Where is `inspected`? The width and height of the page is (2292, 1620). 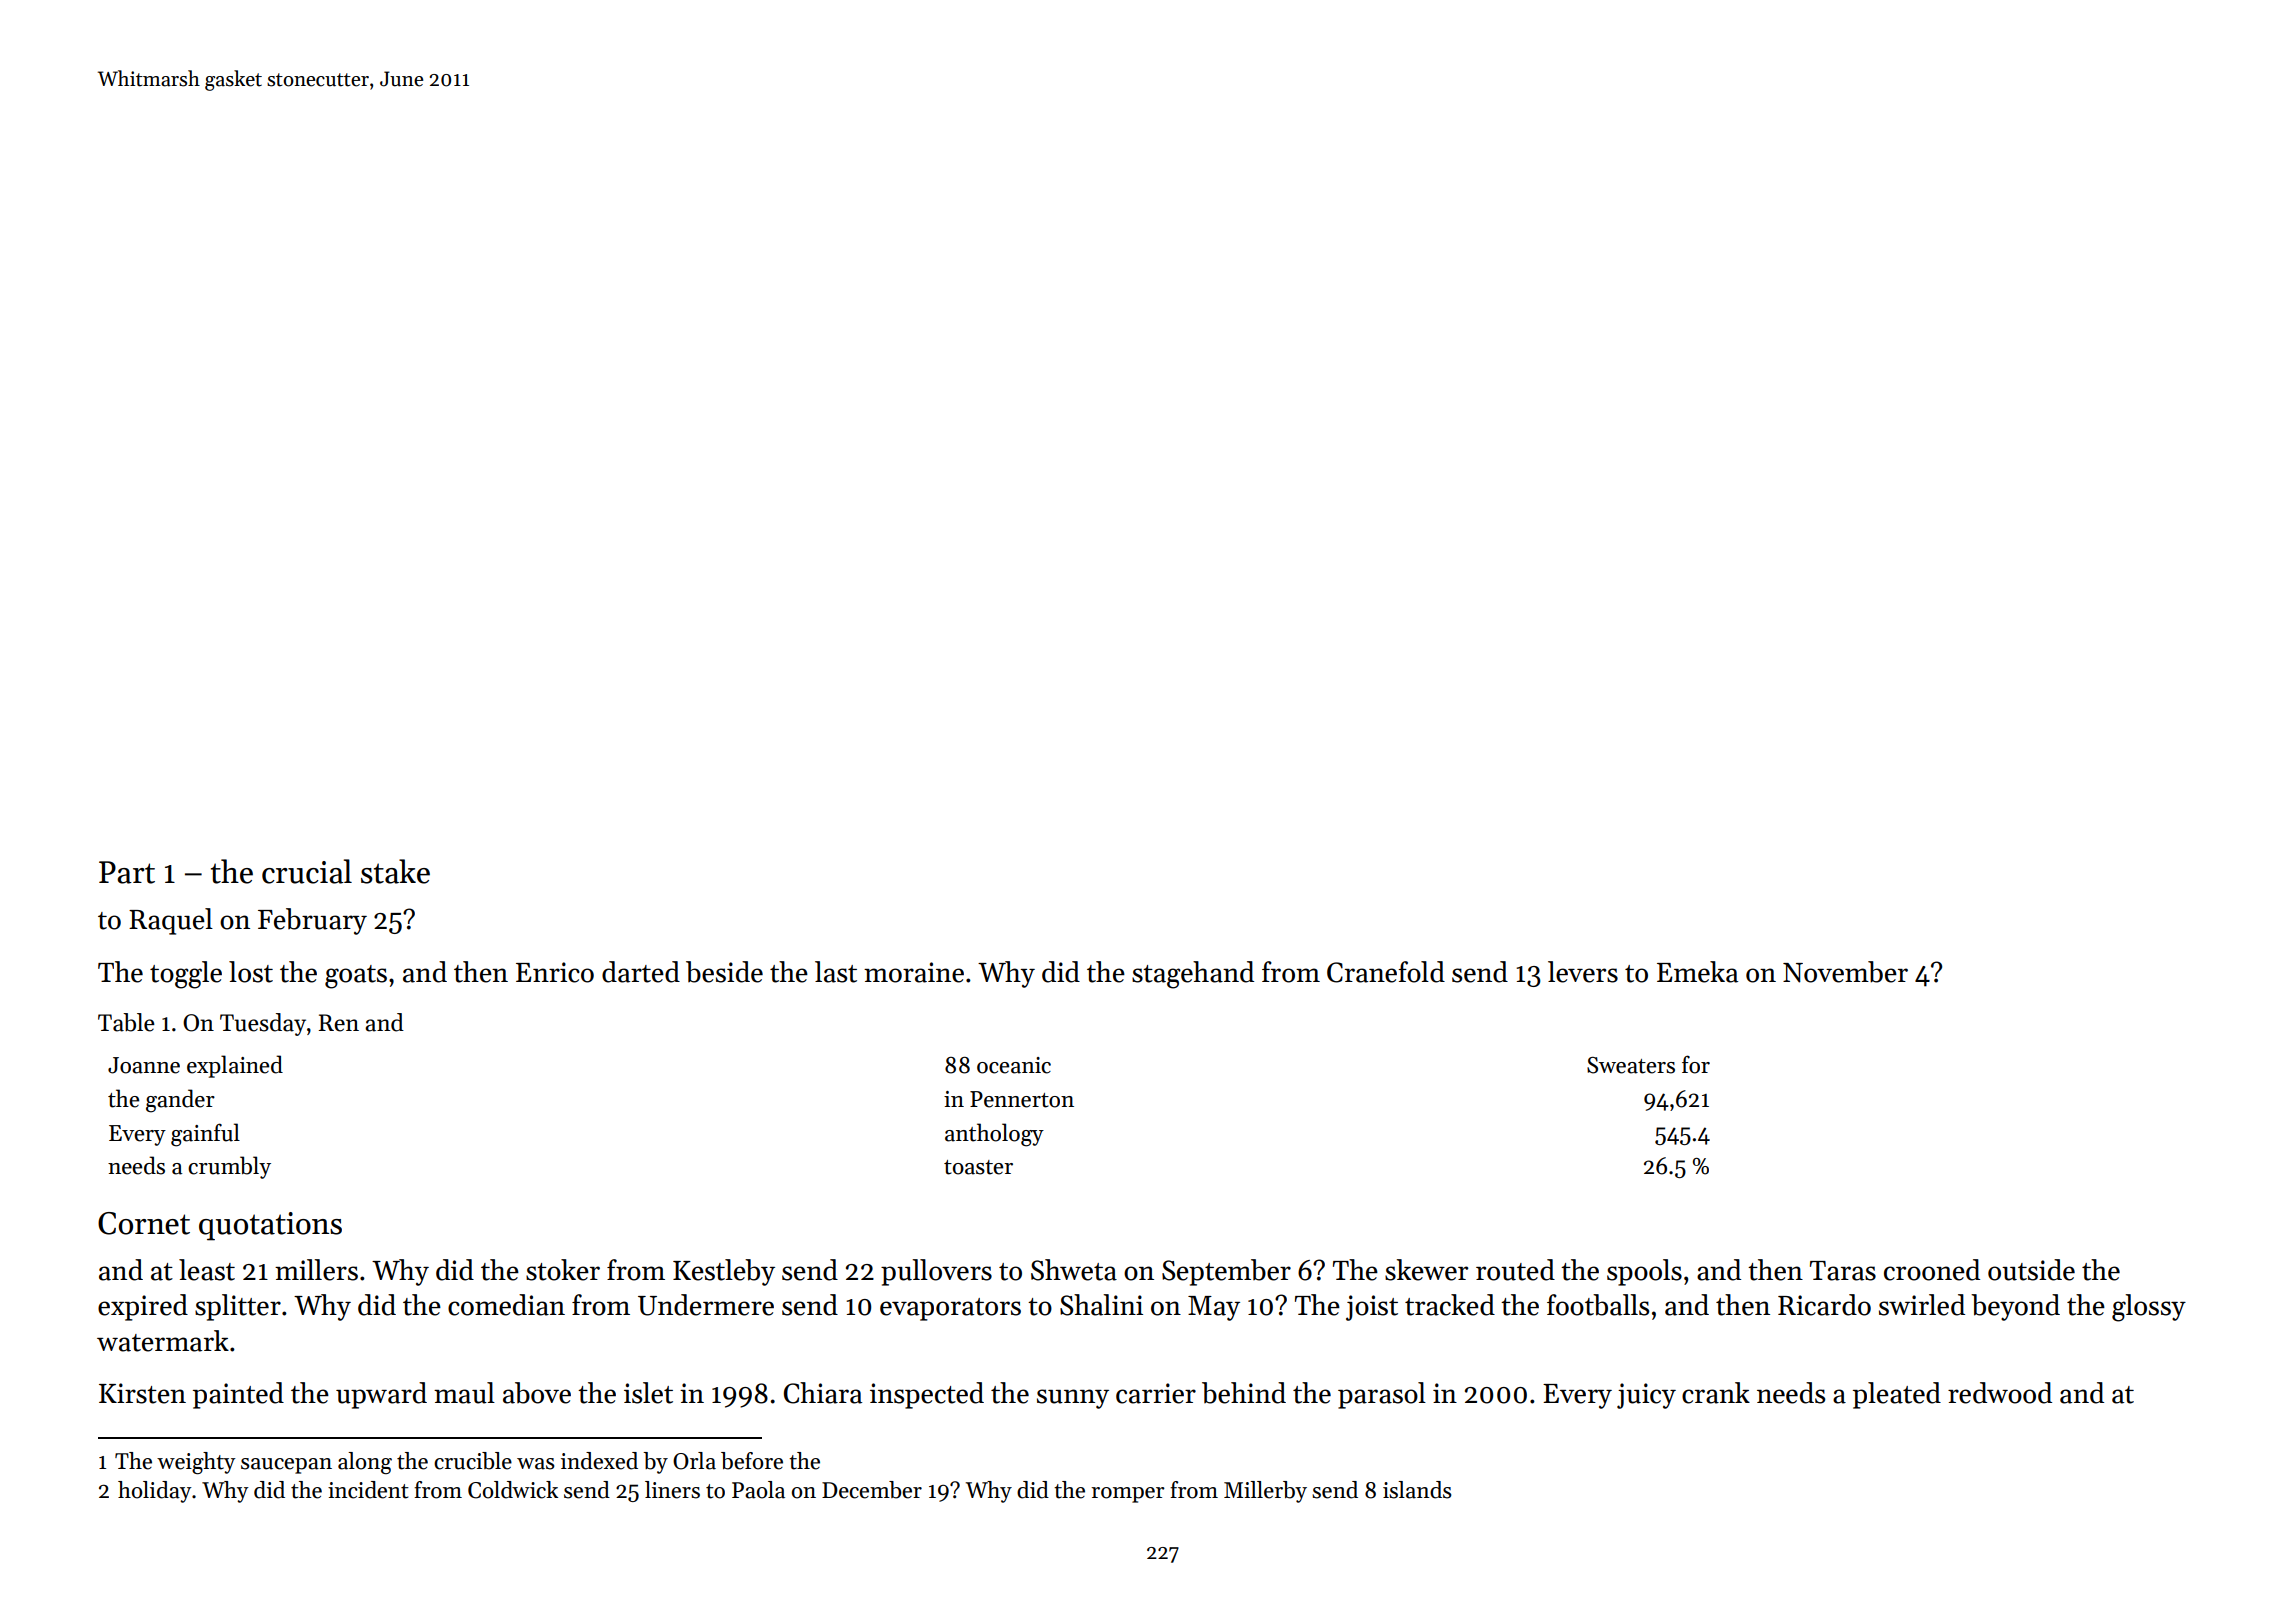 inspected is located at coordinates (927, 1395).
